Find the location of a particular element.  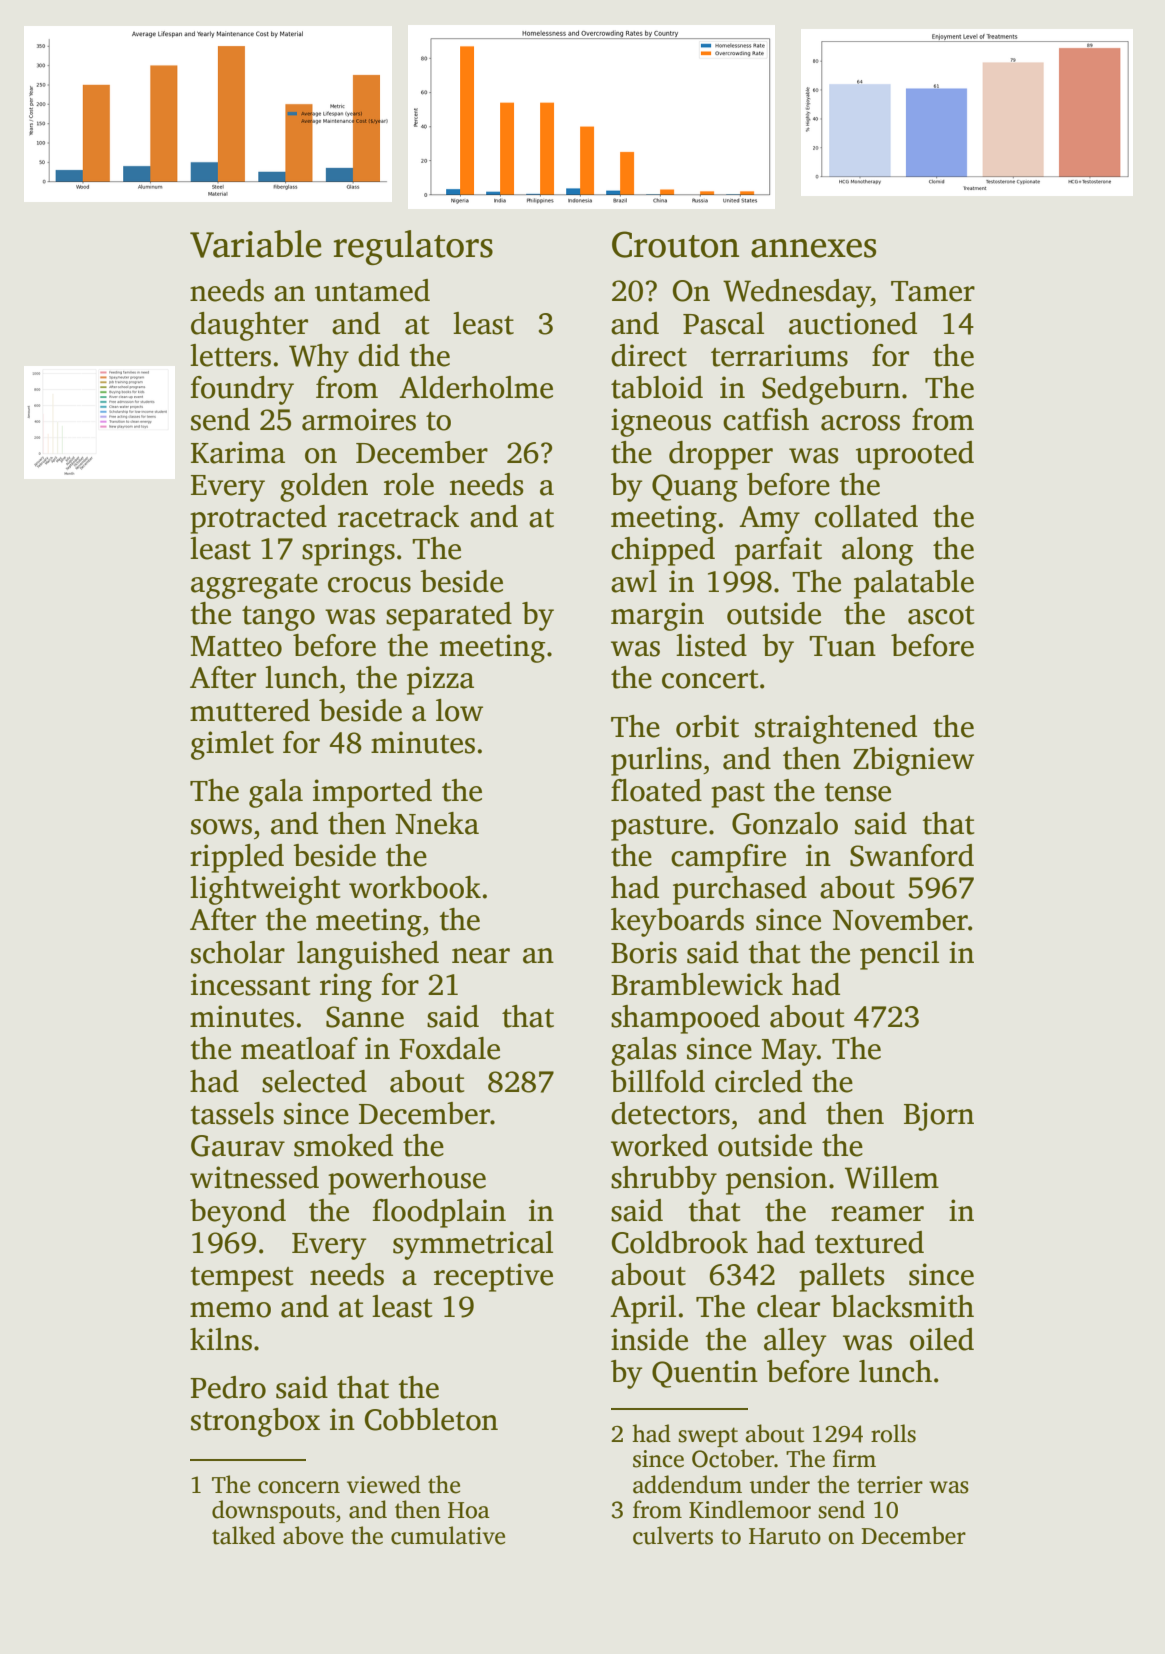

Tuan is located at coordinates (842, 646).
